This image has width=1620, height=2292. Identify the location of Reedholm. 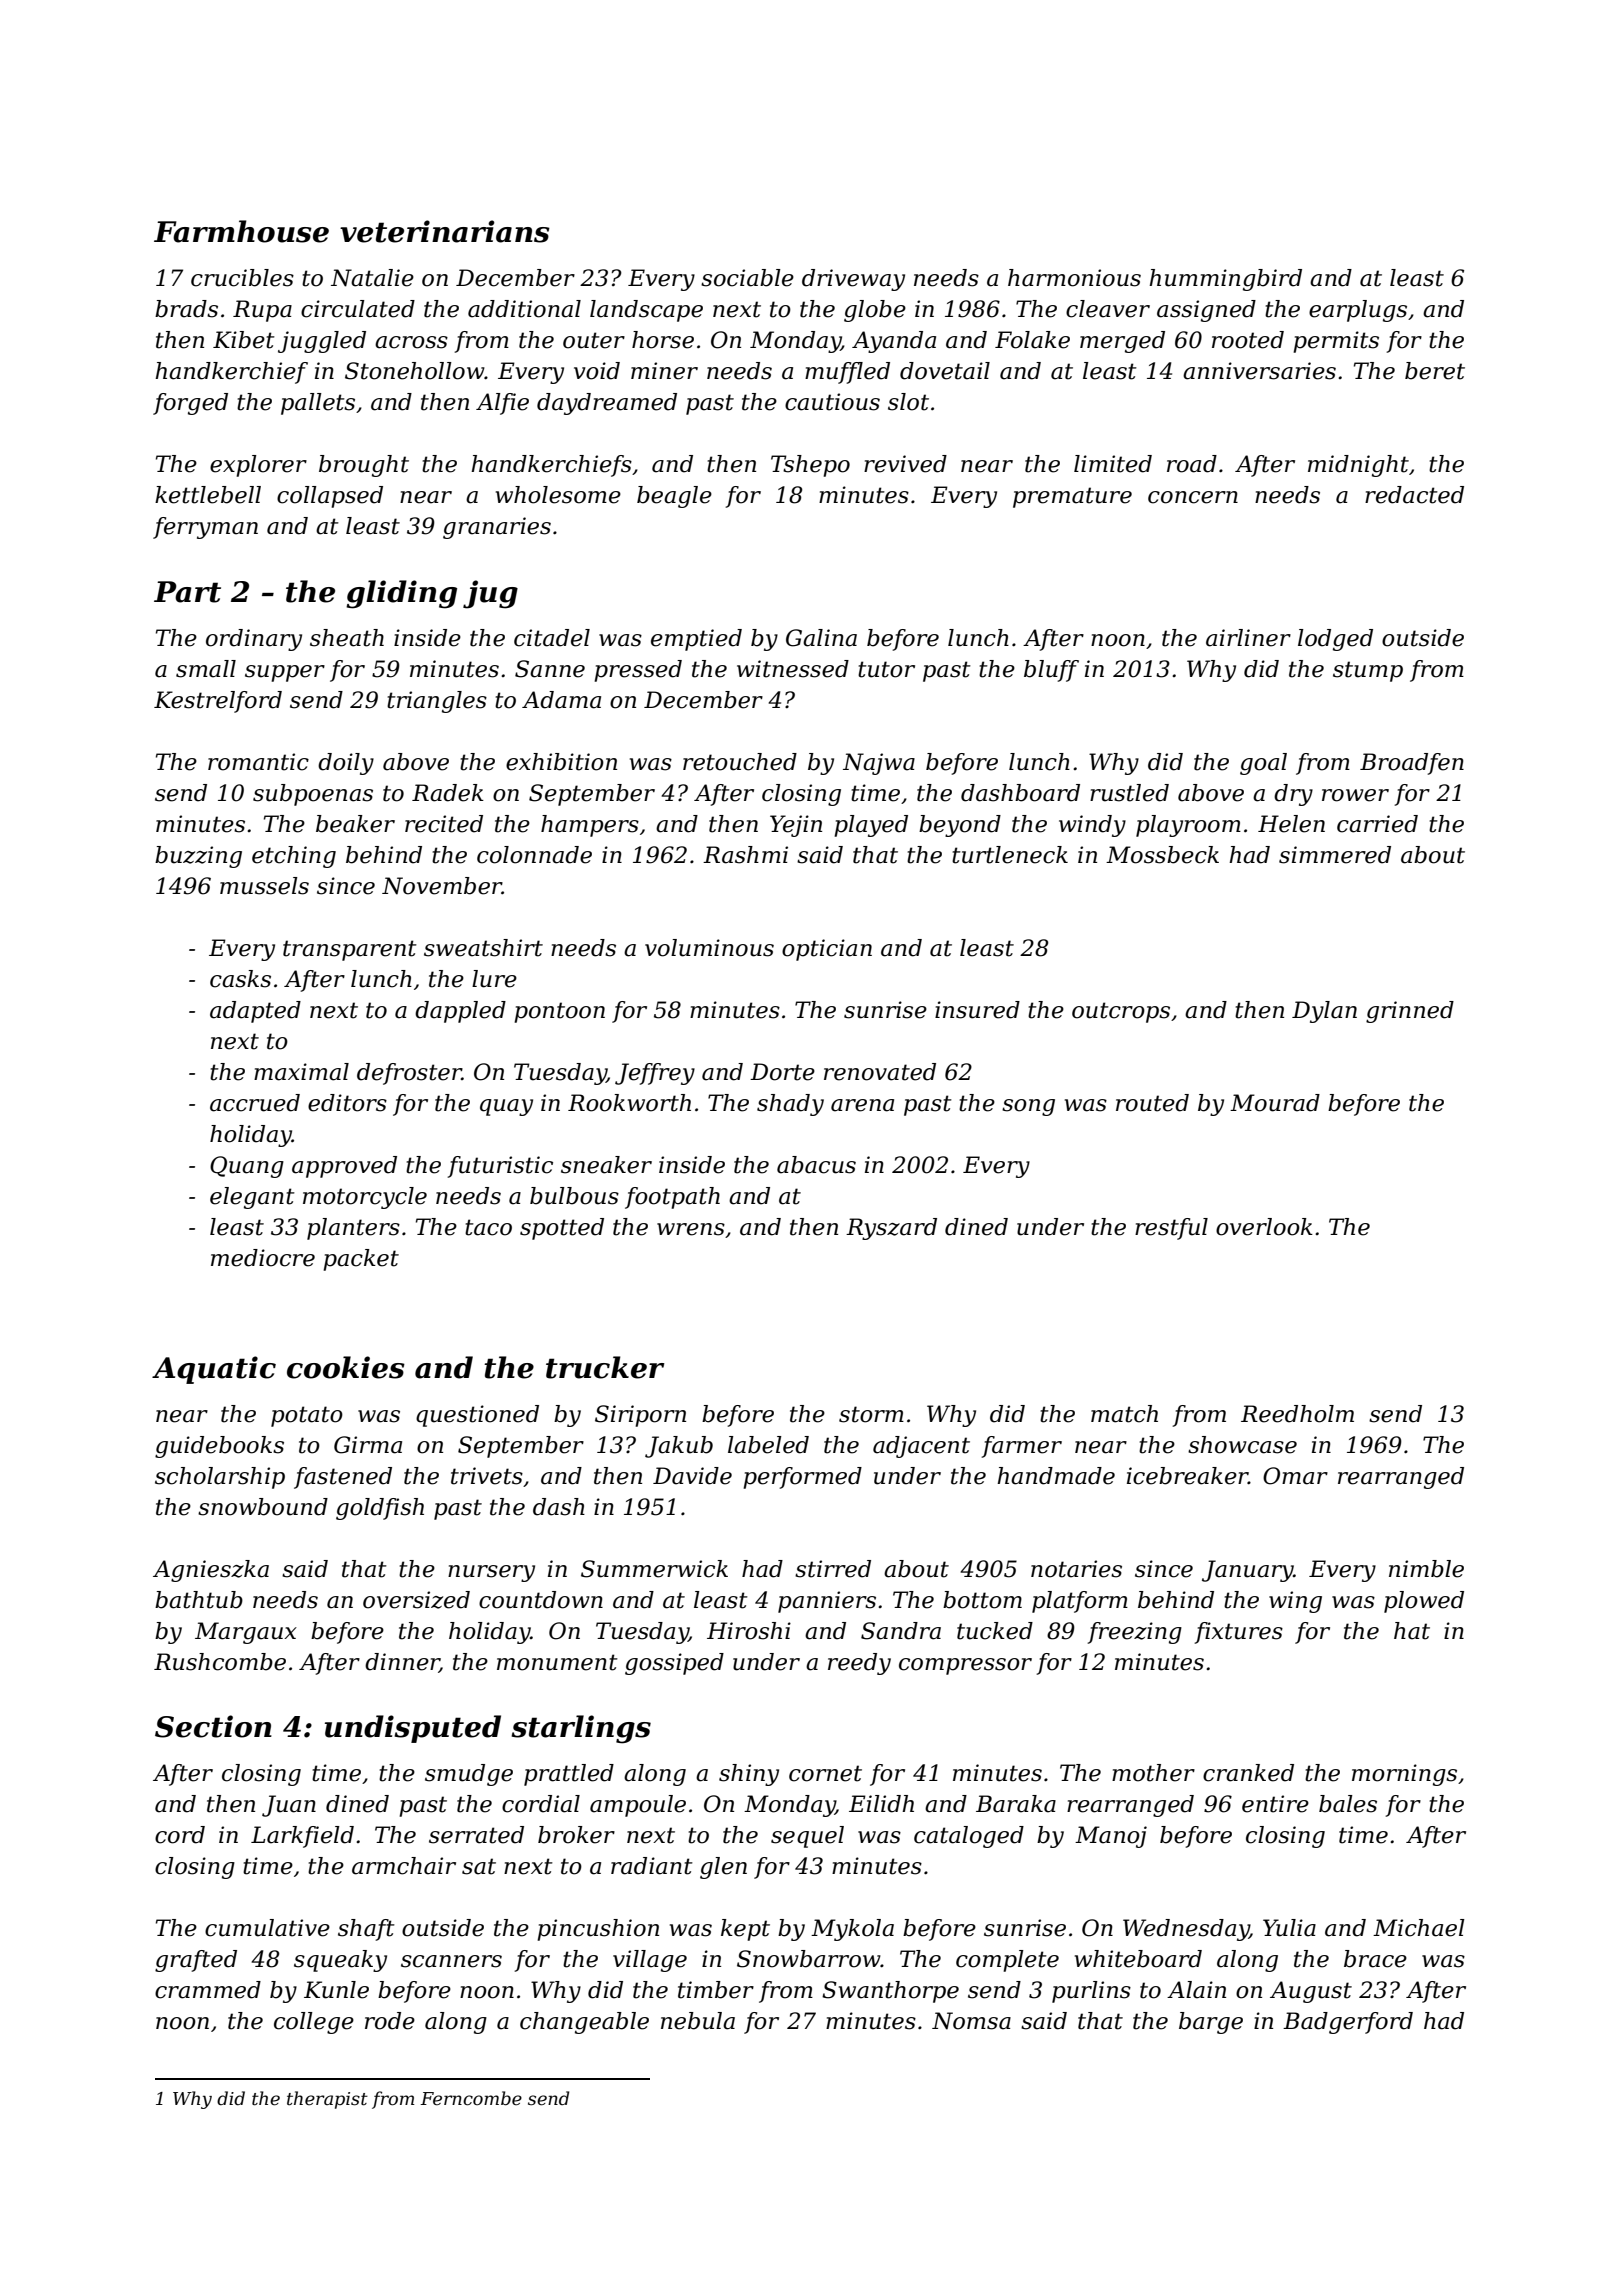
(1297, 1414).
